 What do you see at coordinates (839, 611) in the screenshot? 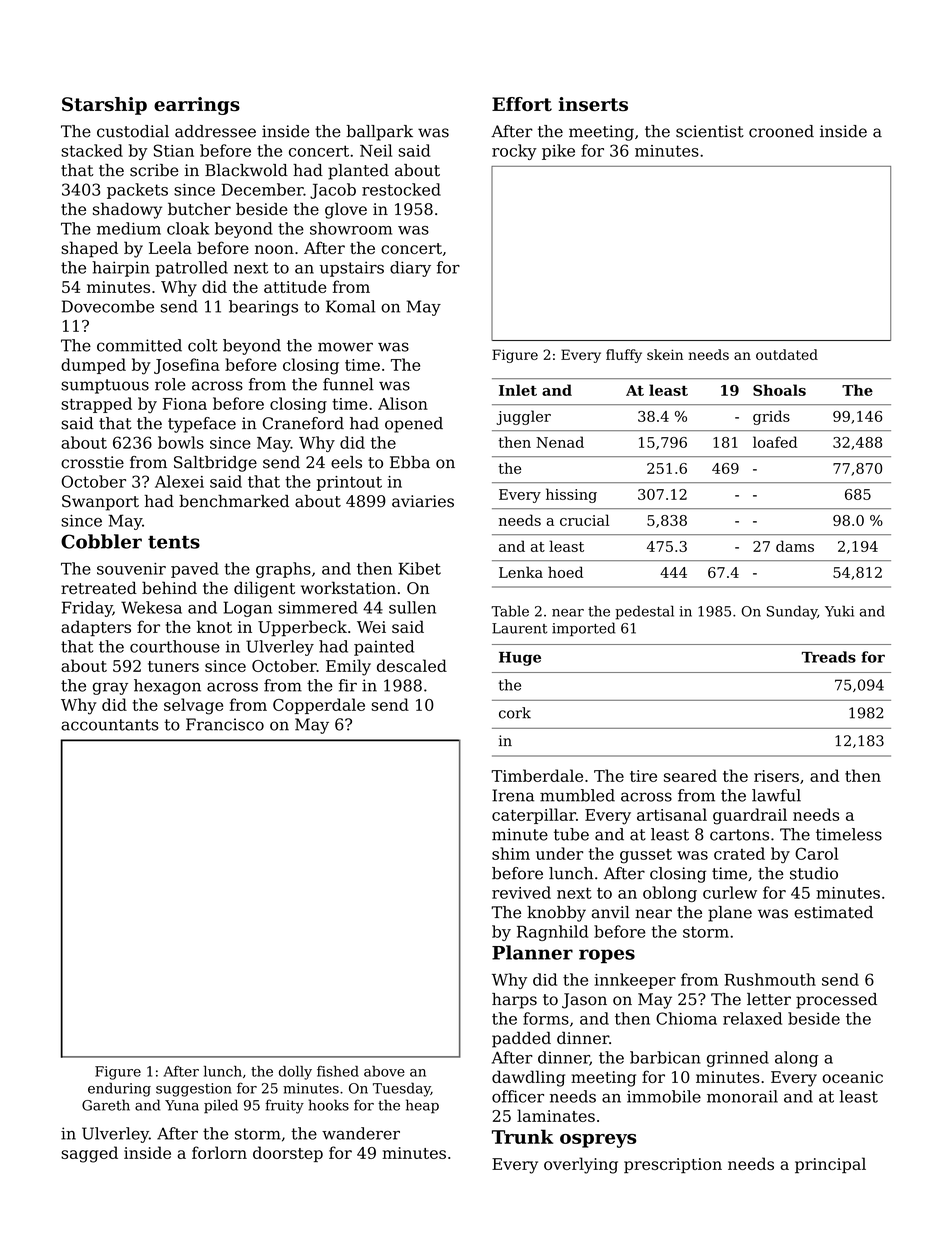
I see `Yuki` at bounding box center [839, 611].
